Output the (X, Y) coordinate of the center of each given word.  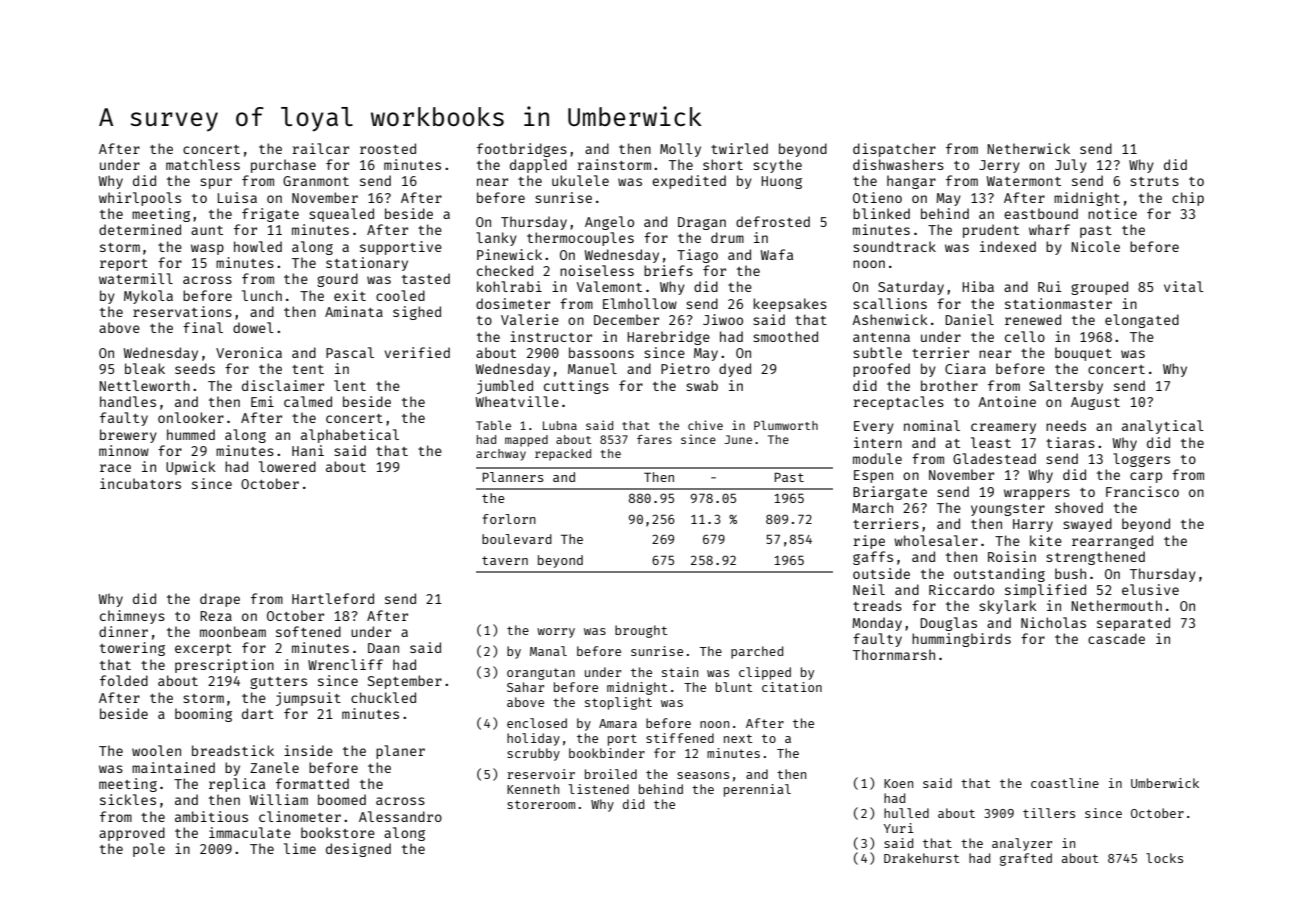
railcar (320, 148)
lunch (262, 295)
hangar (911, 182)
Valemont (609, 286)
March (872, 507)
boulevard (517, 539)
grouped (1099, 288)
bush (1070, 573)
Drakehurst (921, 858)
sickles (128, 799)
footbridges (522, 150)
